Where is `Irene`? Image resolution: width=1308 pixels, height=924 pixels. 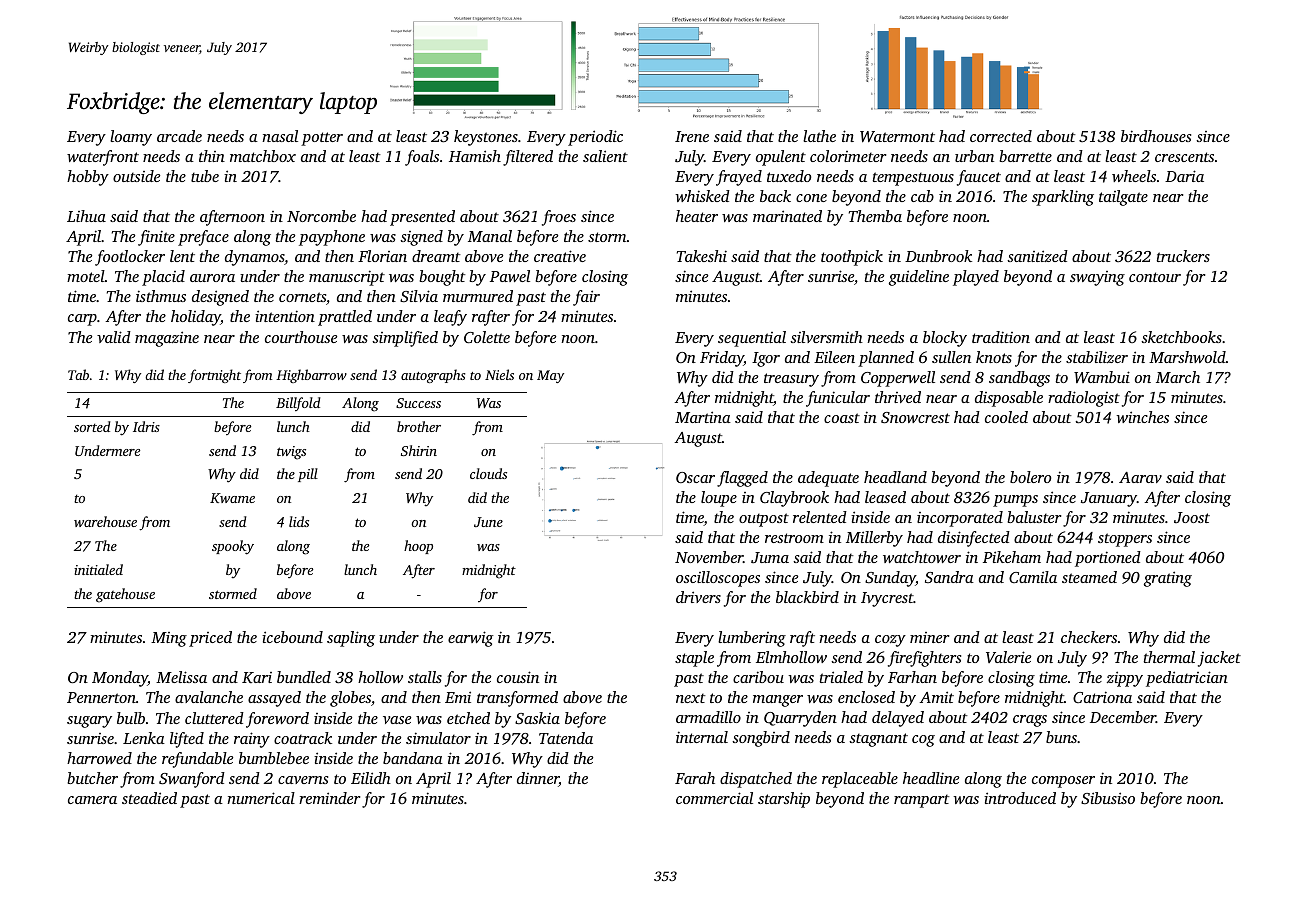
Irene is located at coordinates (692, 136).
